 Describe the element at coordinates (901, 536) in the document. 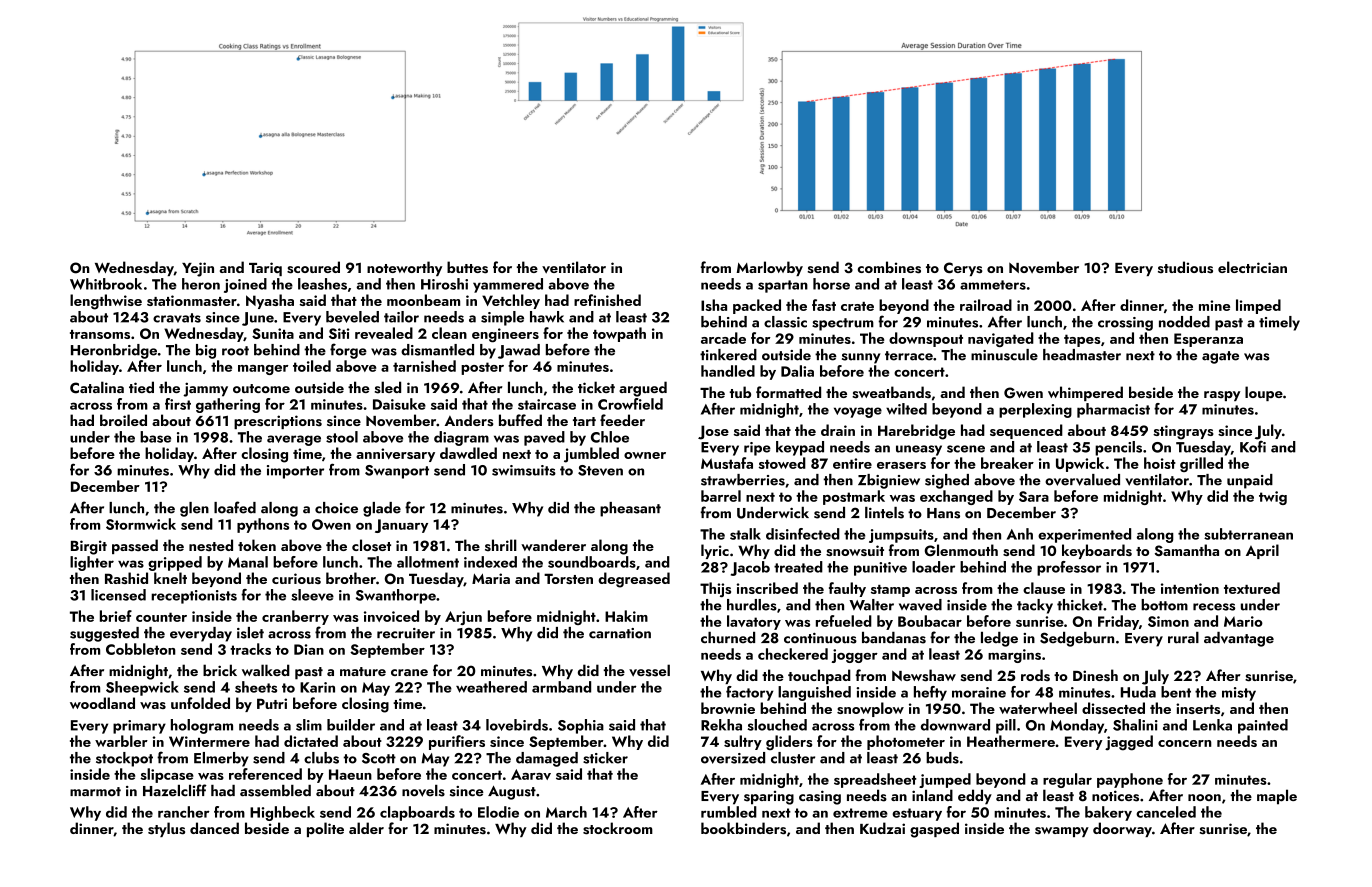

I see `jumpsuits` at that location.
